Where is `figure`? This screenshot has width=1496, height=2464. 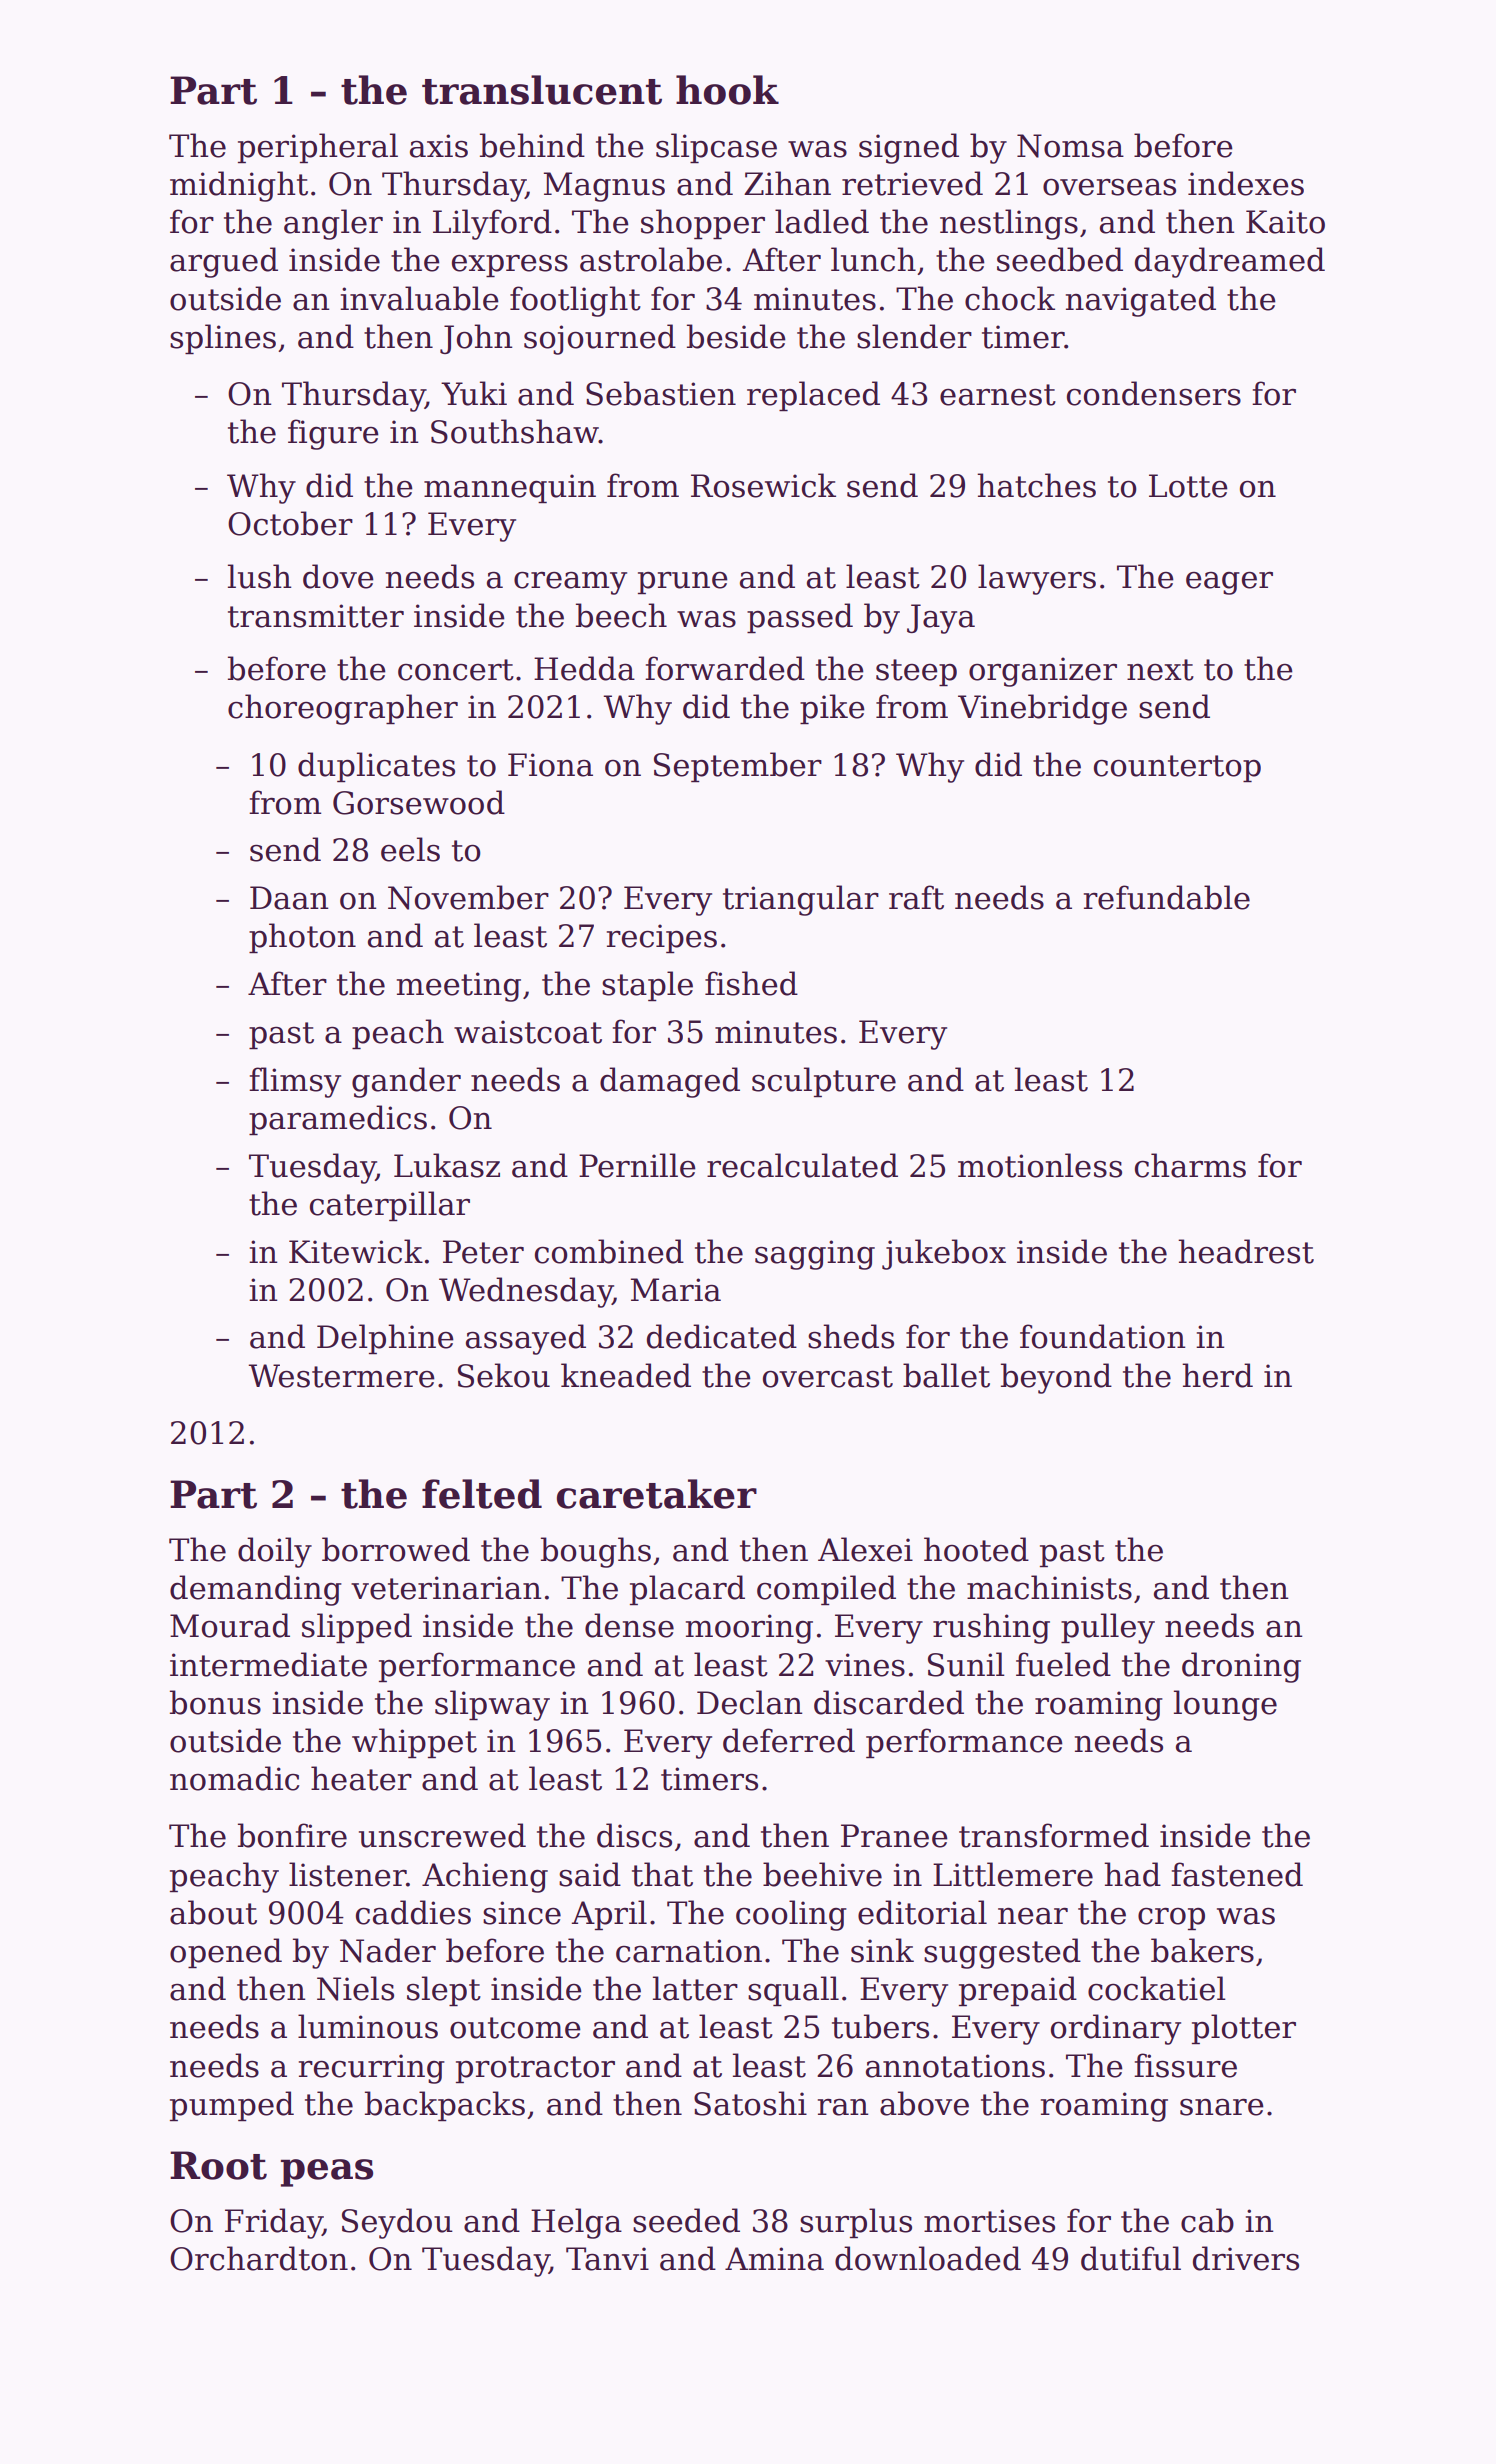 figure is located at coordinates (333, 434).
